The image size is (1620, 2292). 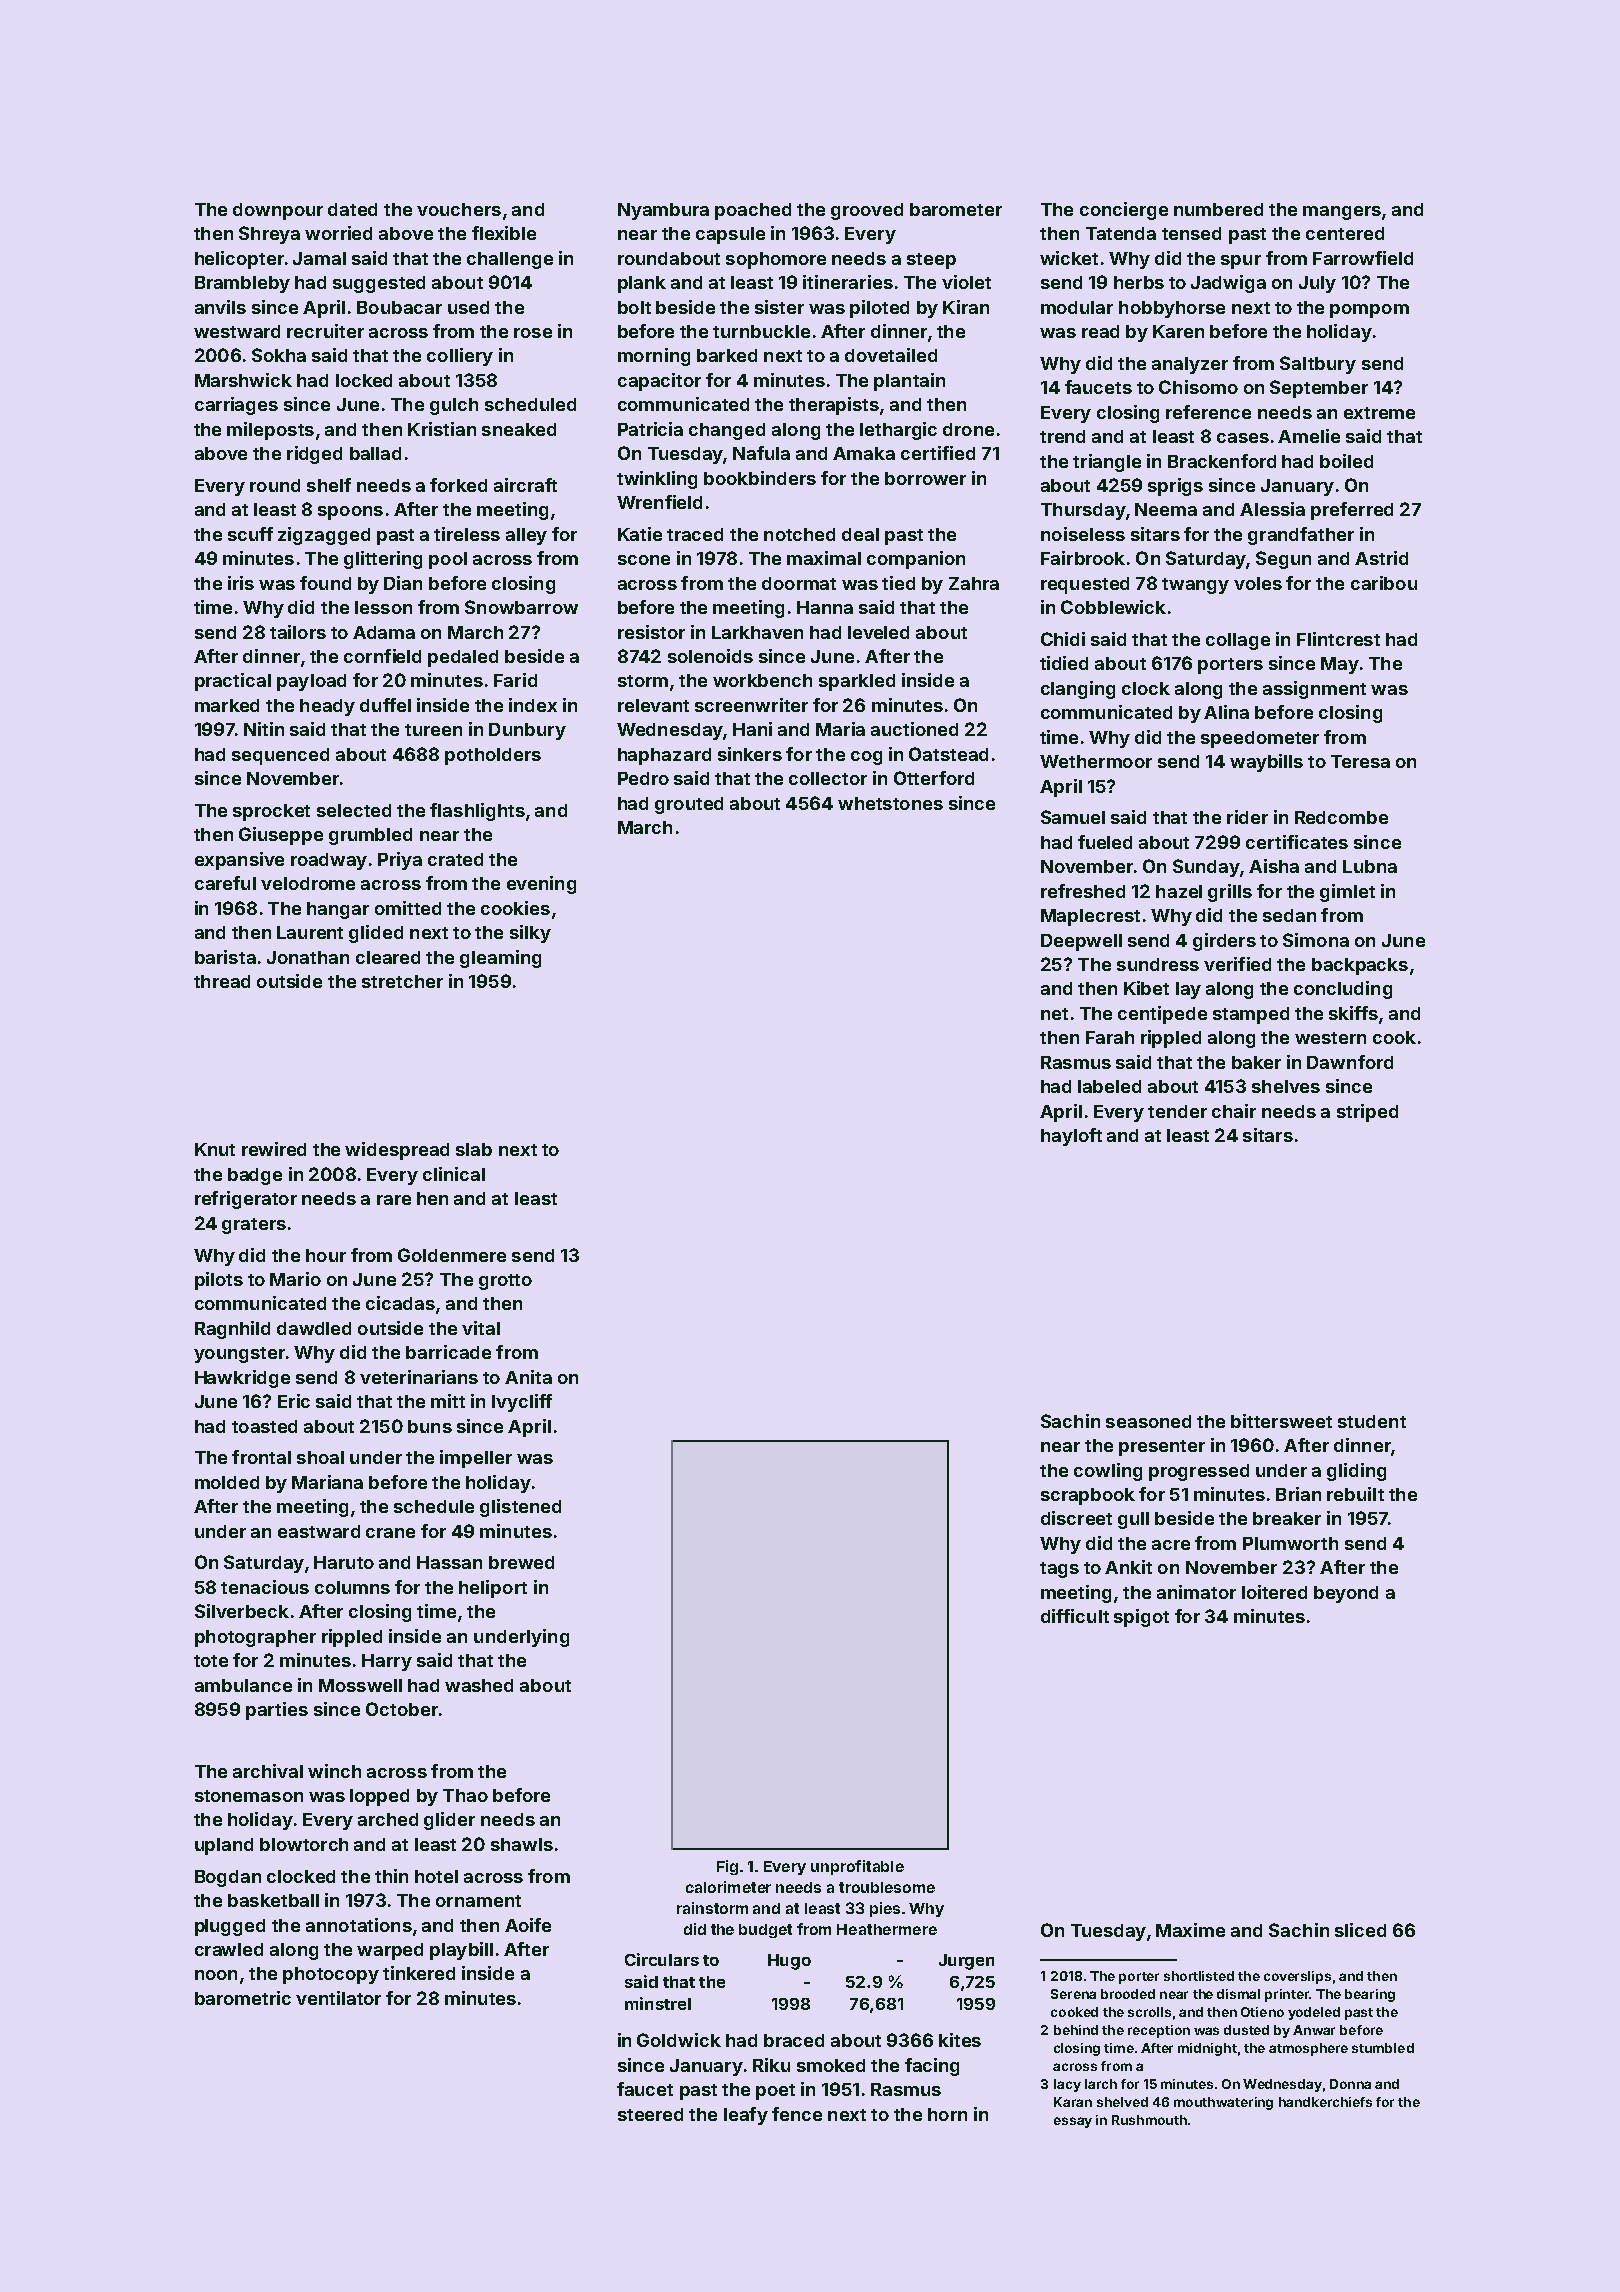 What do you see at coordinates (1071, 1137) in the image?
I see `hayloft` at bounding box center [1071, 1137].
